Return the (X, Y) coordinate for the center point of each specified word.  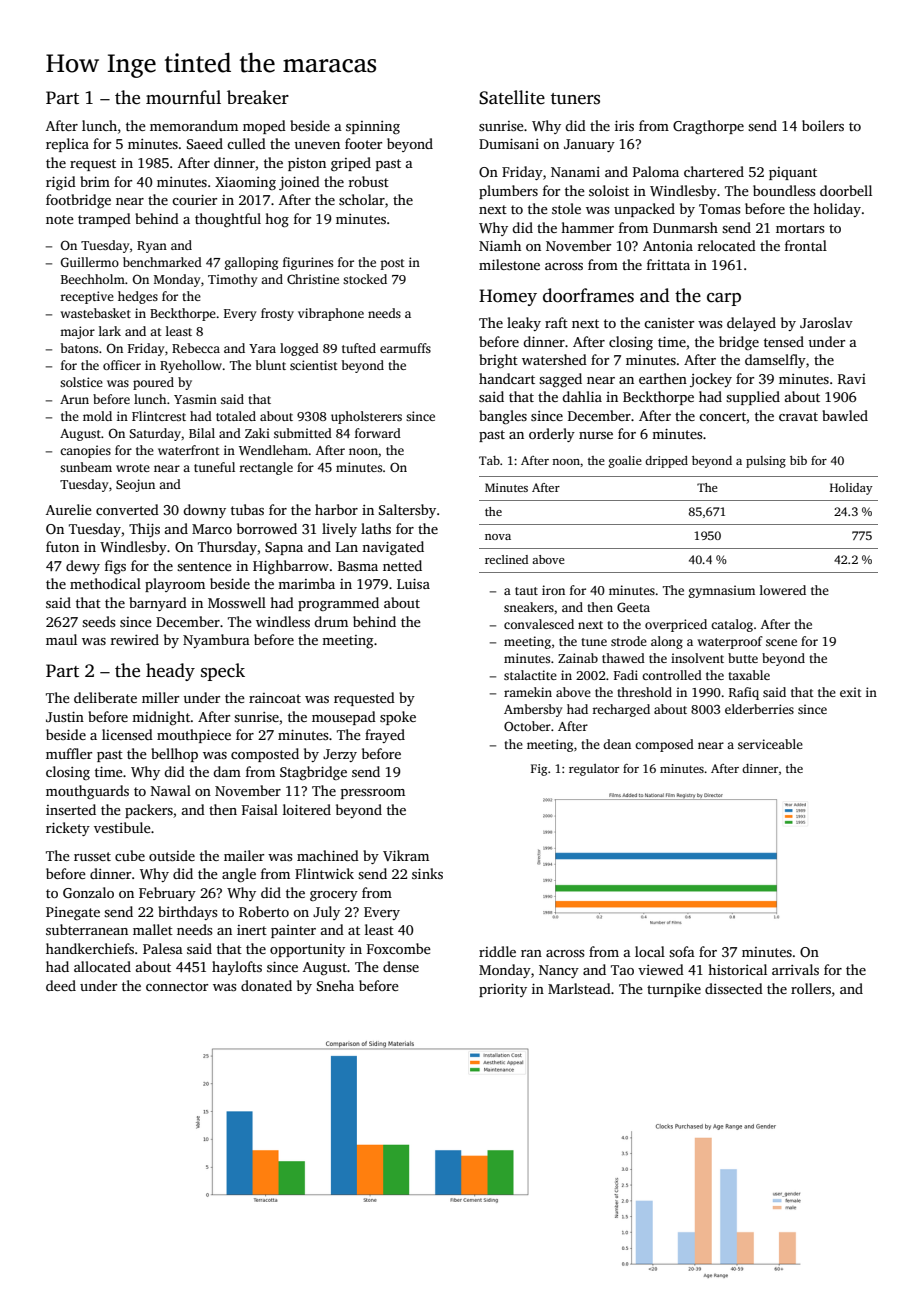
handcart (507, 378)
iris (624, 126)
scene (781, 642)
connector (177, 986)
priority (503, 990)
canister (669, 323)
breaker (258, 97)
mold (97, 416)
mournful (183, 97)
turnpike (674, 990)
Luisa (413, 584)
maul (61, 639)
